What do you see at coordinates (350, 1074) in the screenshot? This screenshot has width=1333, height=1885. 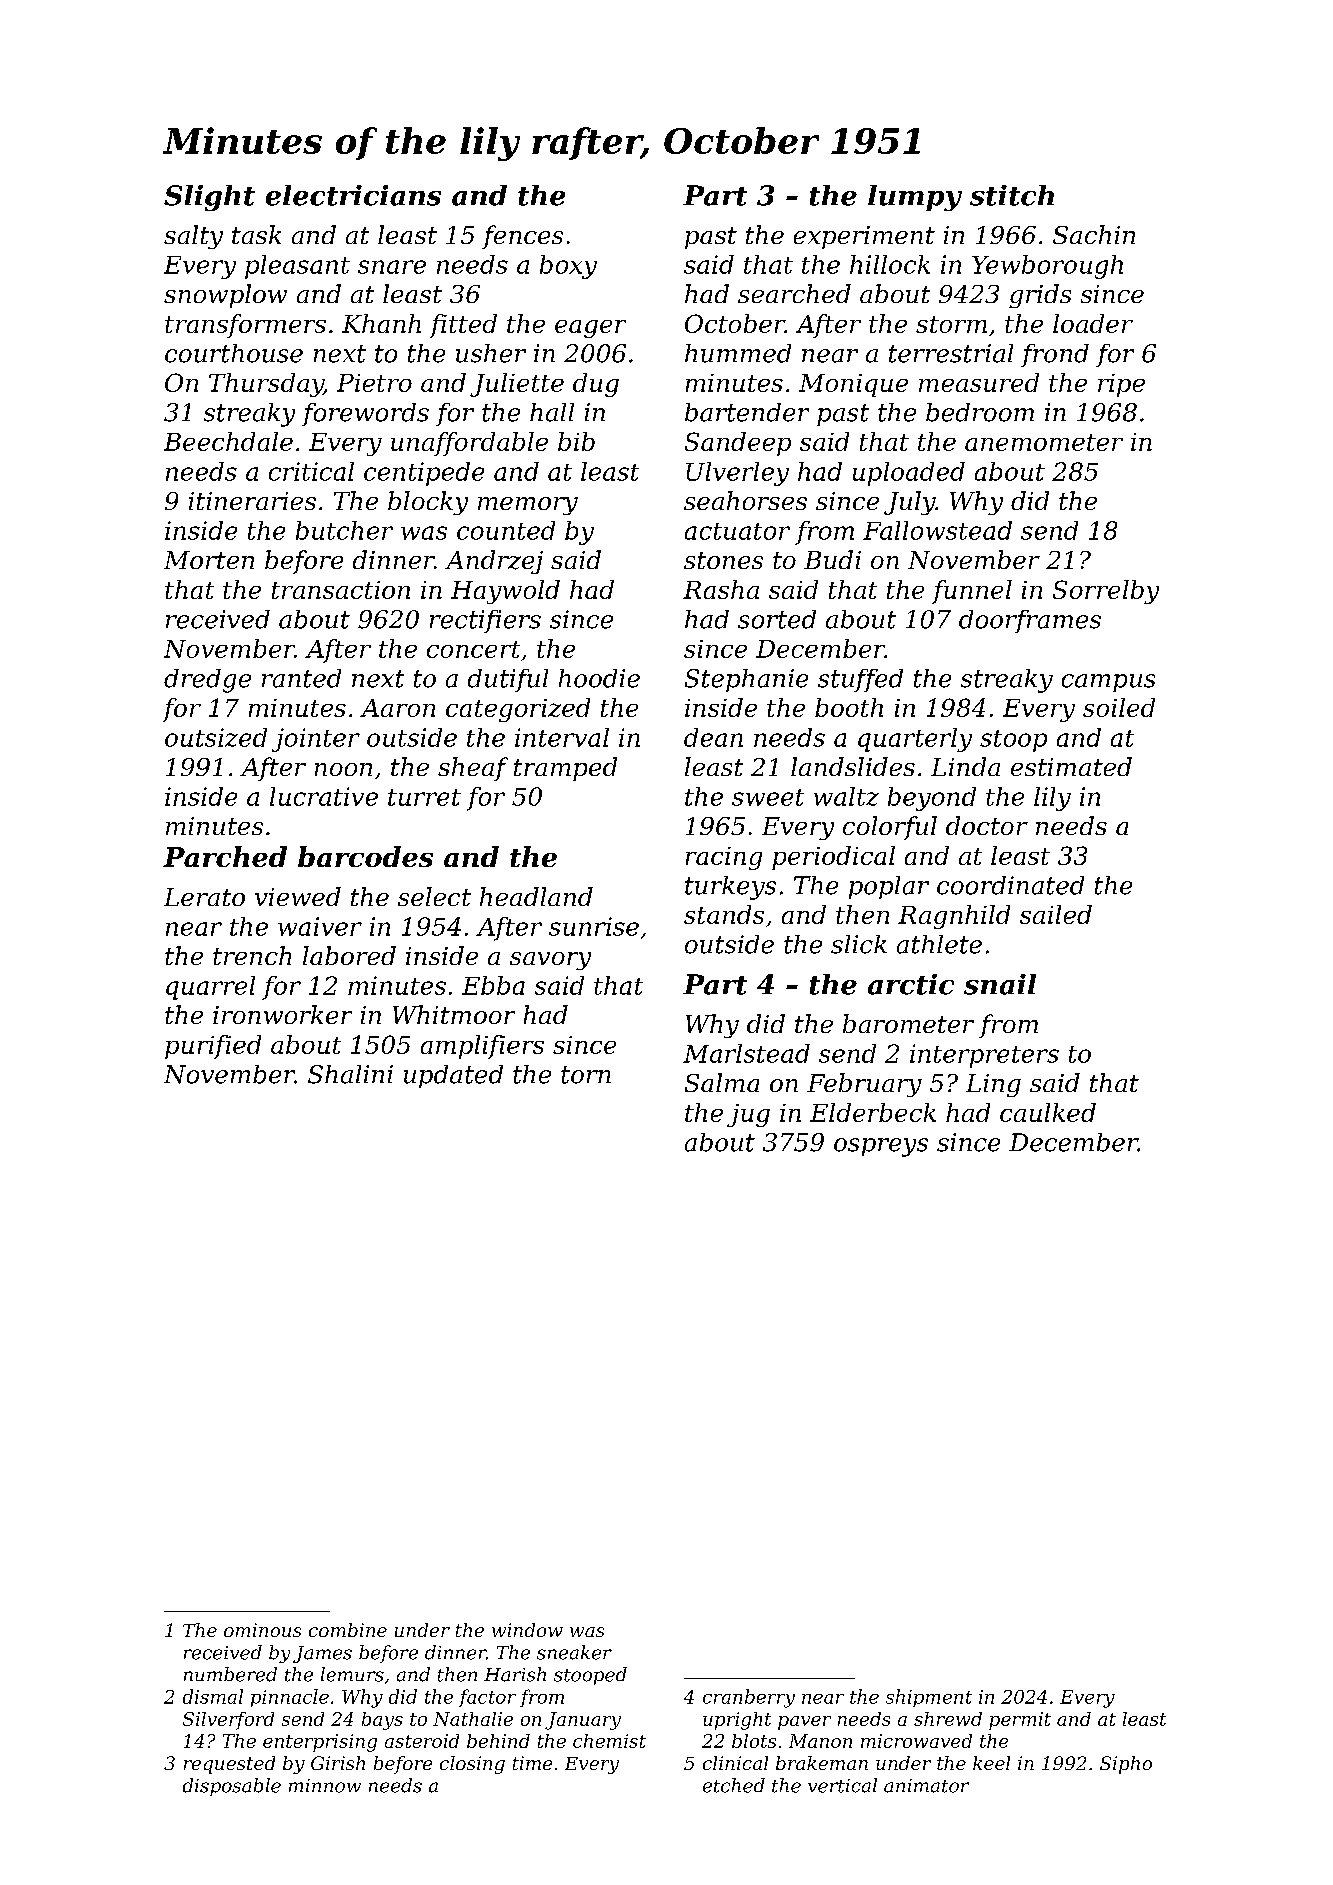 I see `Shalini` at bounding box center [350, 1074].
